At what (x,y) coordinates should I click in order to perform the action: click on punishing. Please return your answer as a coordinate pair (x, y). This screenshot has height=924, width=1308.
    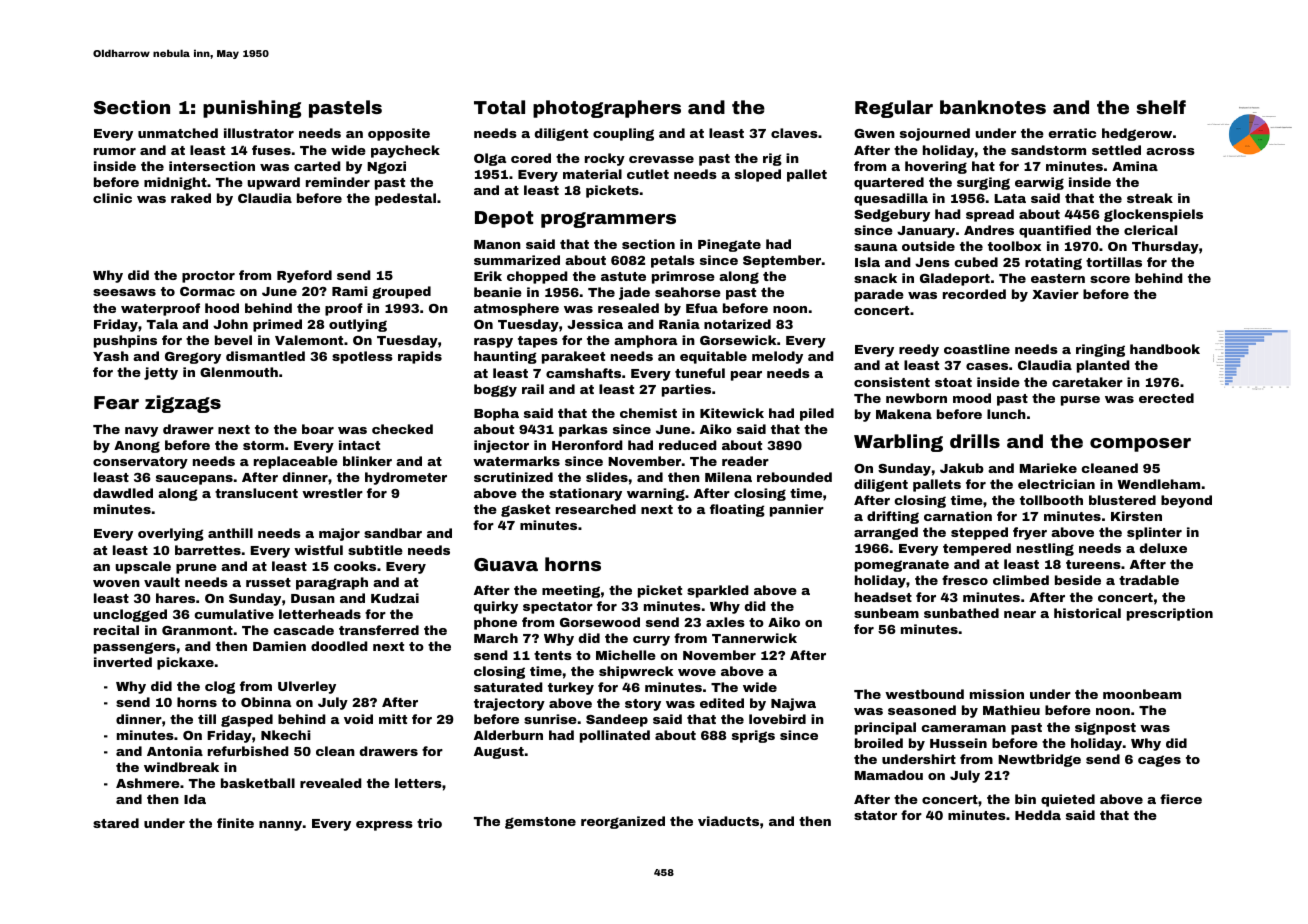
    Looking at the image, I should click on (252, 109).
